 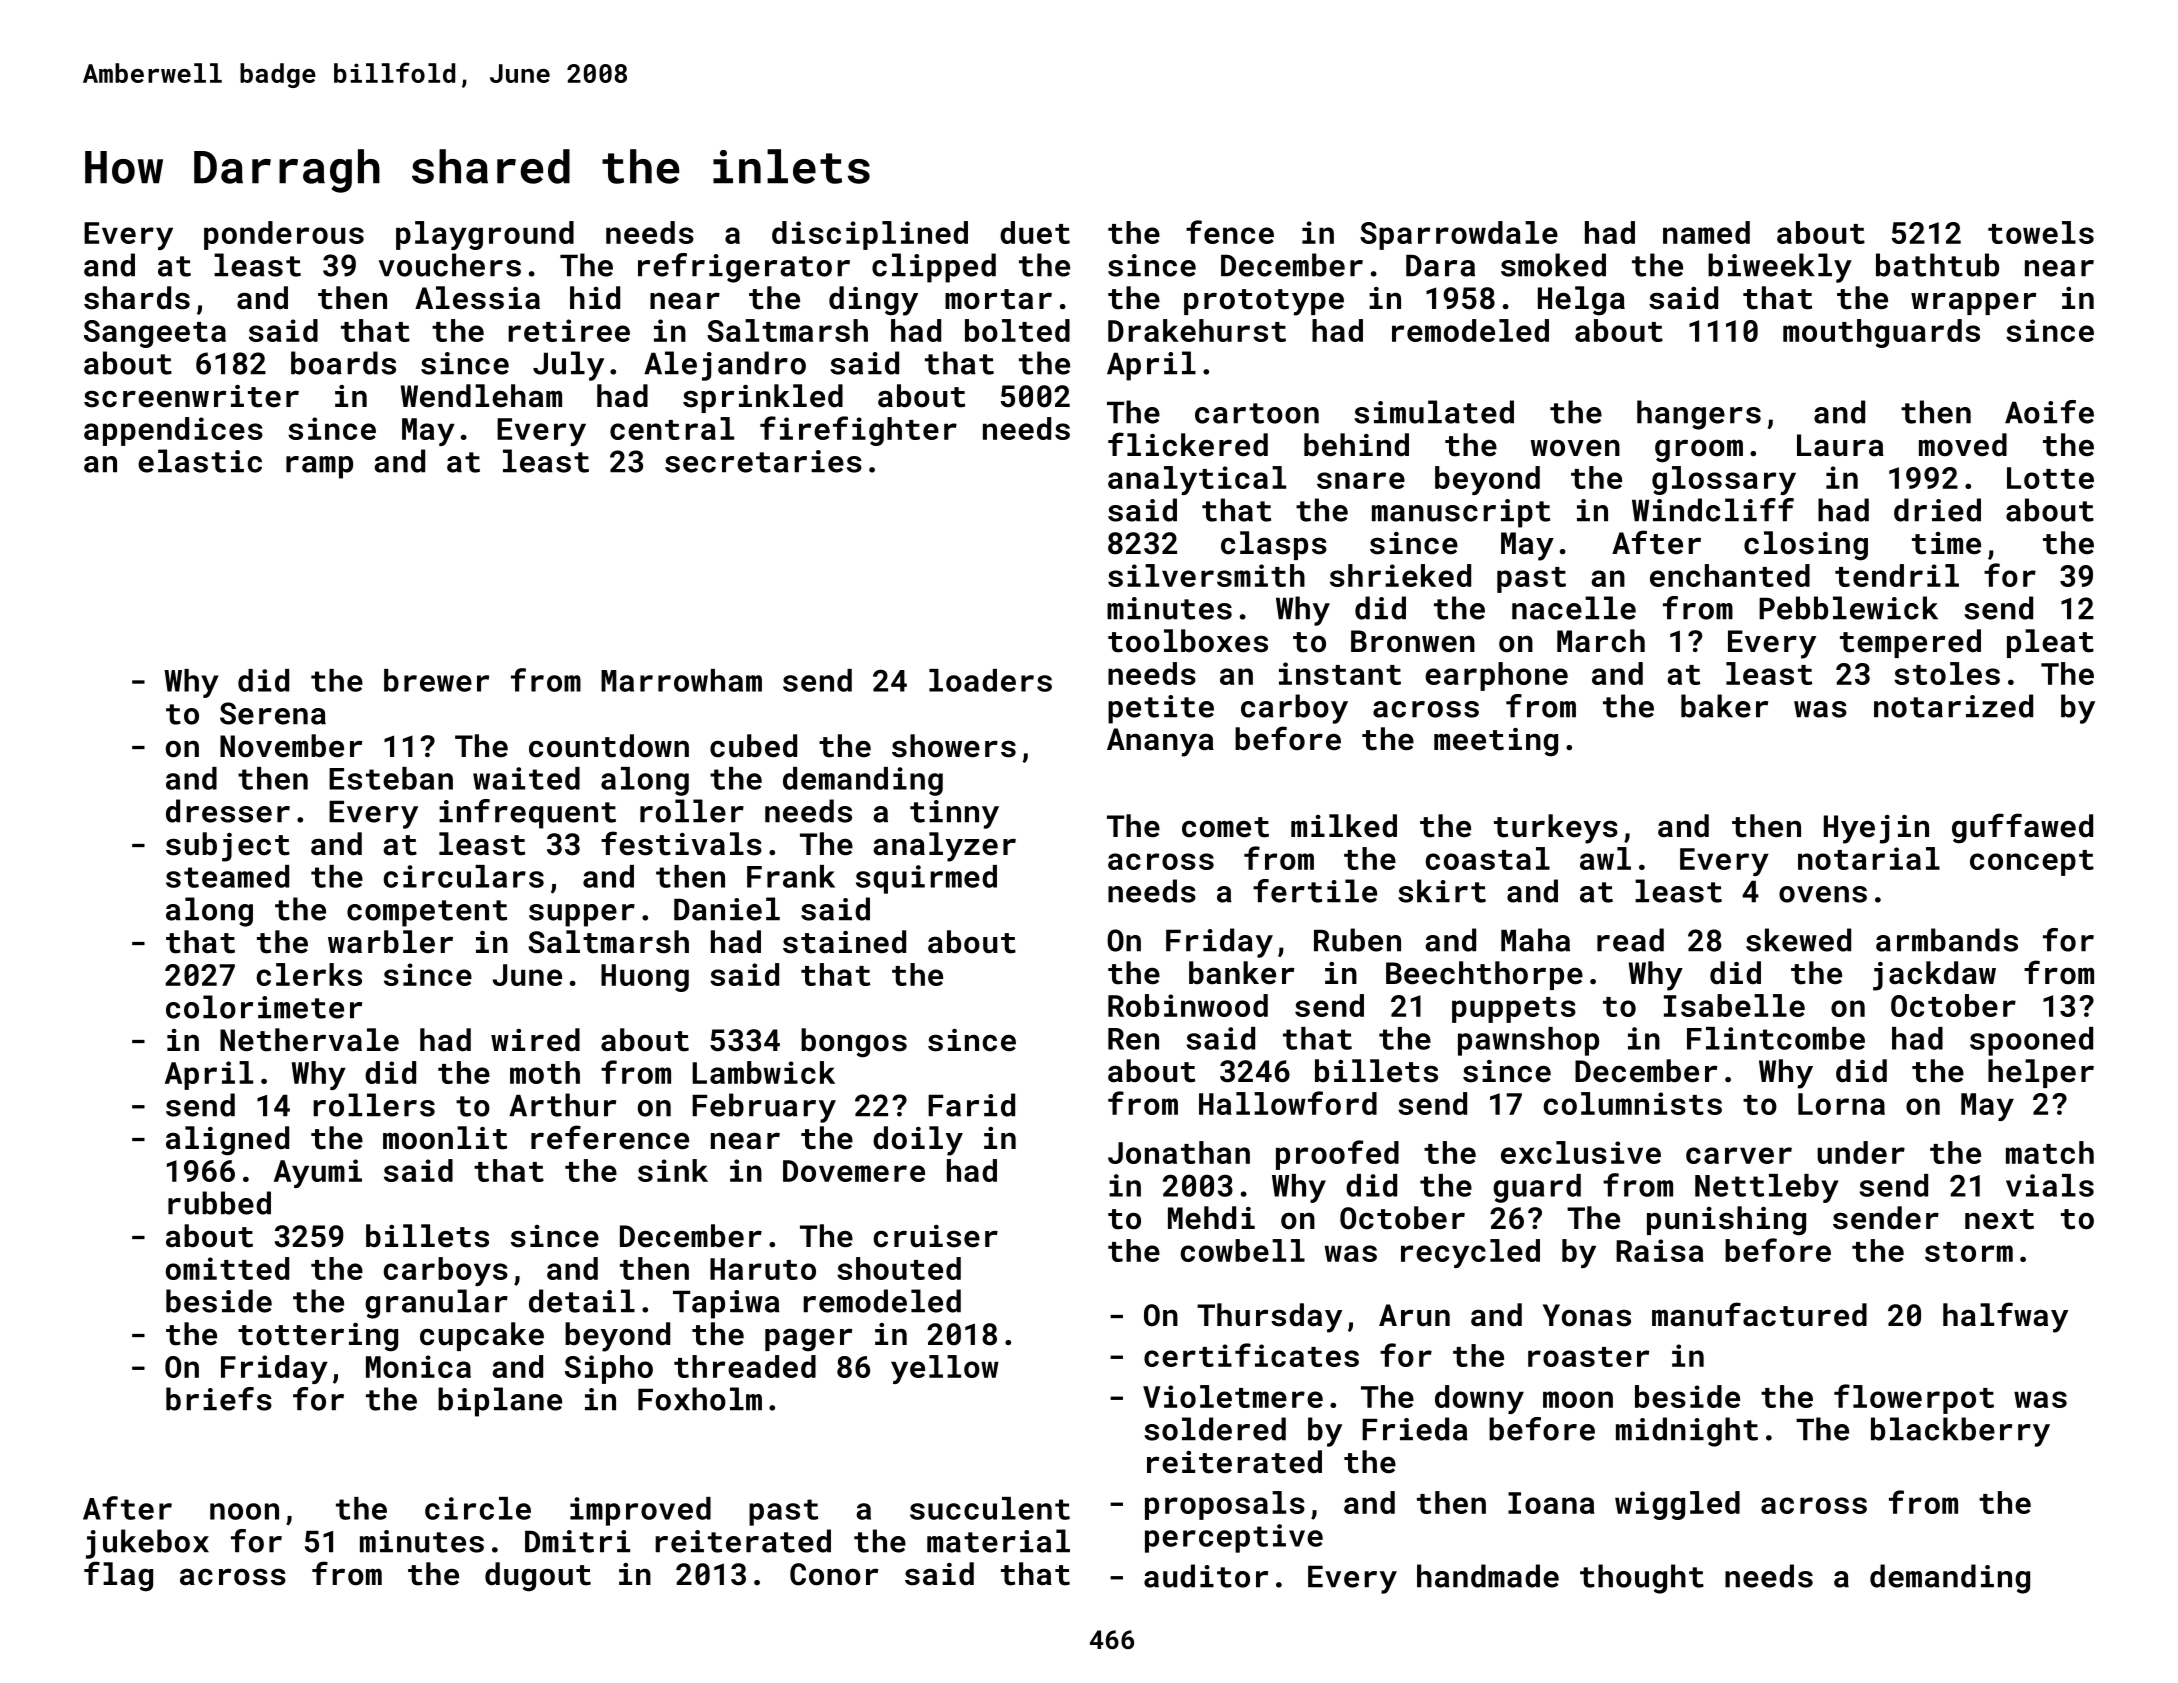 What do you see at coordinates (284, 235) in the page?
I see `ponderous` at bounding box center [284, 235].
